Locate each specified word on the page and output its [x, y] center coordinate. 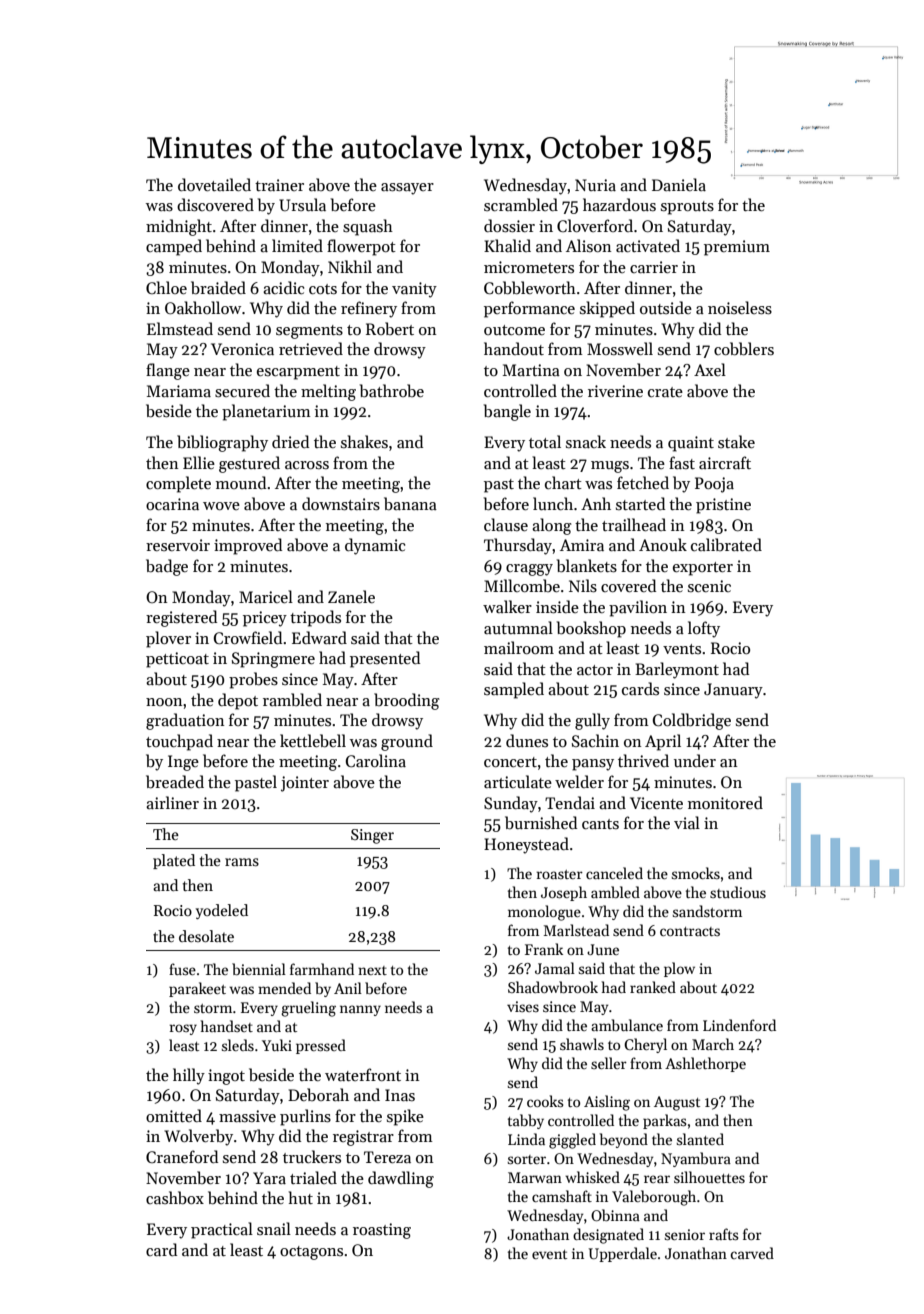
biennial [259, 969]
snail [274, 1228]
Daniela [679, 184]
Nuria [595, 185]
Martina [531, 370]
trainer [279, 185]
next [372, 970]
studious [738, 892]
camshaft [562, 1196]
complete [178, 484]
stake [736, 441]
